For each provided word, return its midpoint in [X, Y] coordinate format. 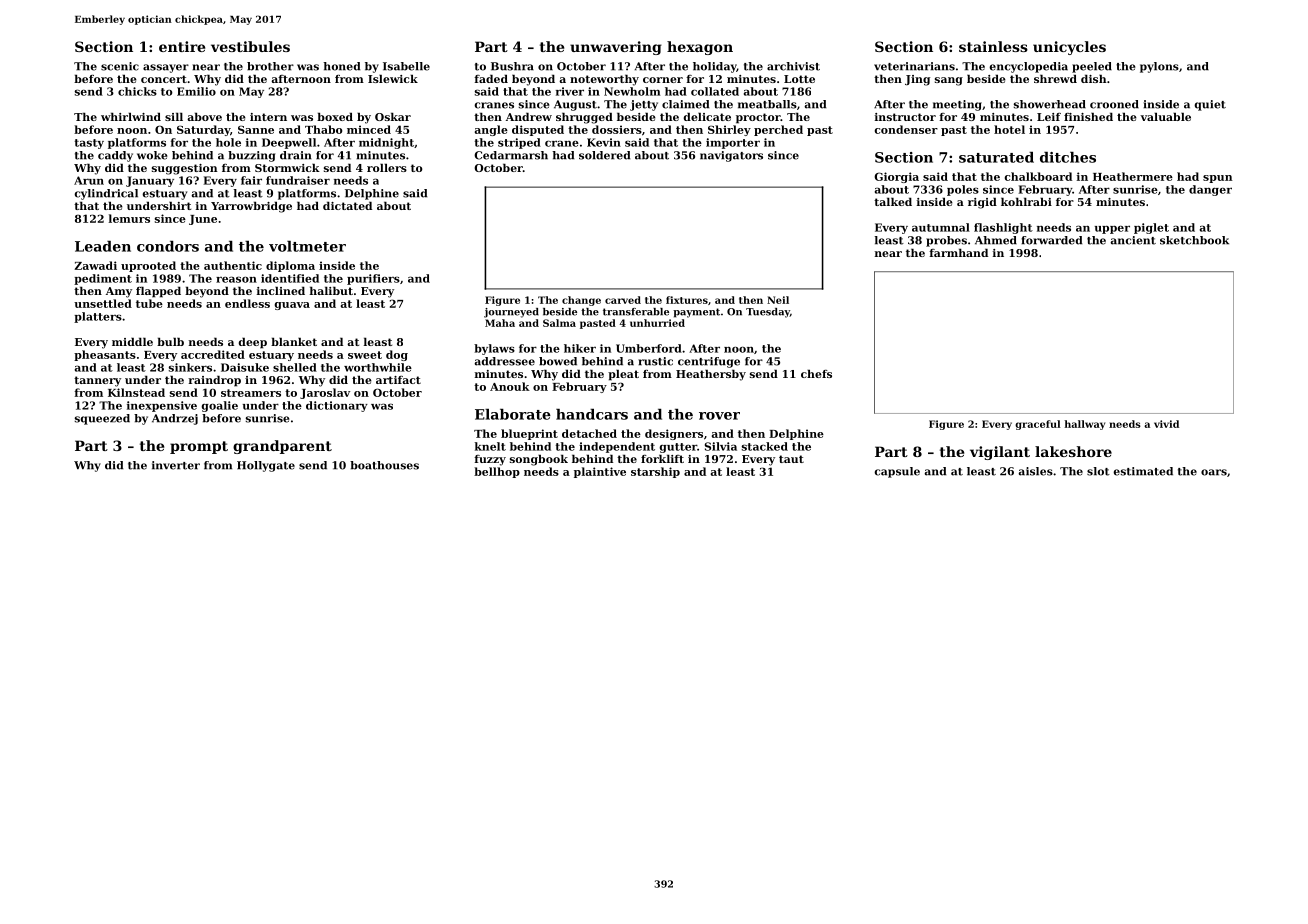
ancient [1133, 240]
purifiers [373, 279]
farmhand [958, 252]
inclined [281, 290]
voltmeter [307, 246]
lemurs [129, 218]
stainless [993, 46]
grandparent [282, 447]
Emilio [196, 91]
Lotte [799, 79]
